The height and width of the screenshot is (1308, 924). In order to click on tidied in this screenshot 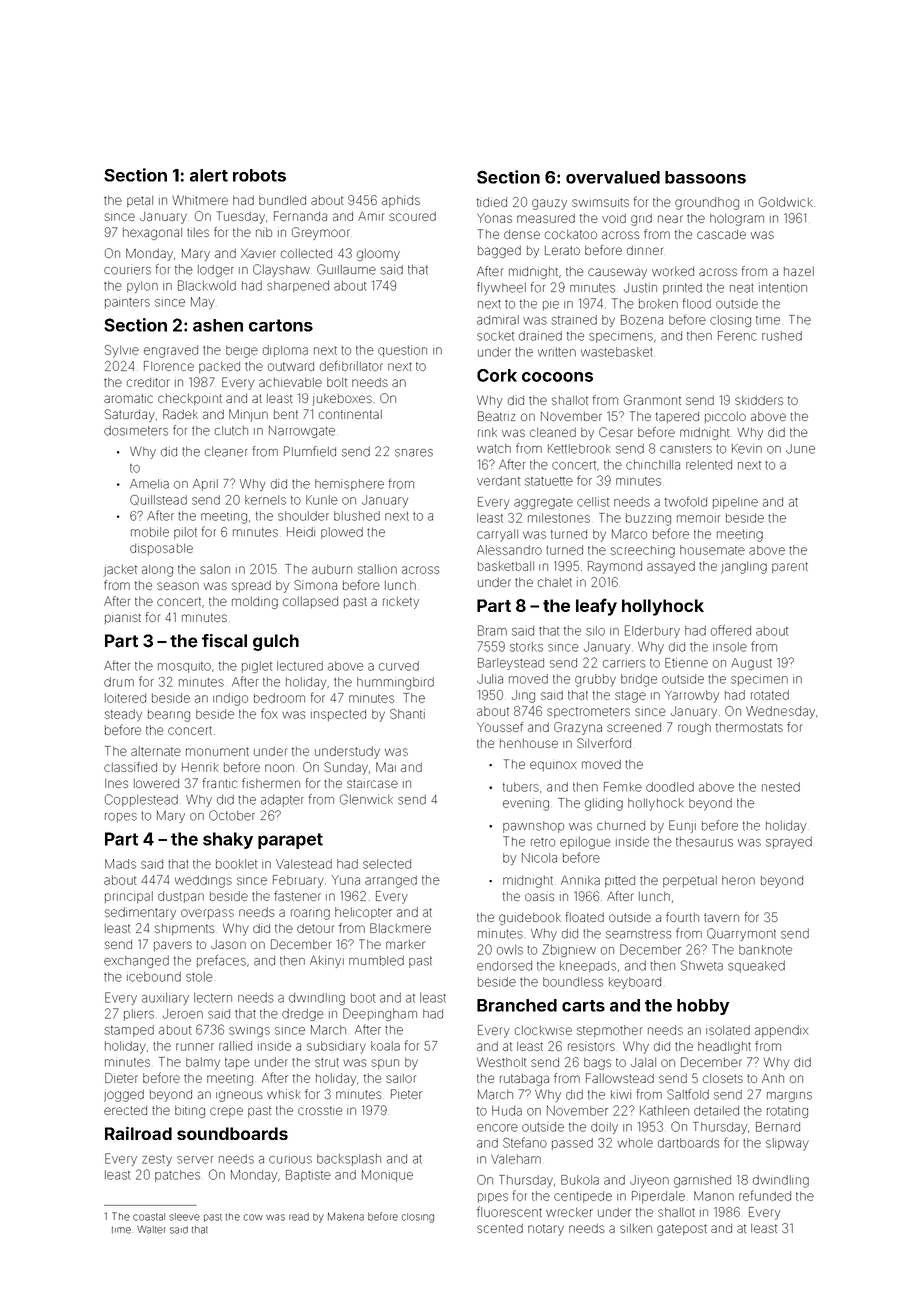, I will do `click(492, 202)`.
